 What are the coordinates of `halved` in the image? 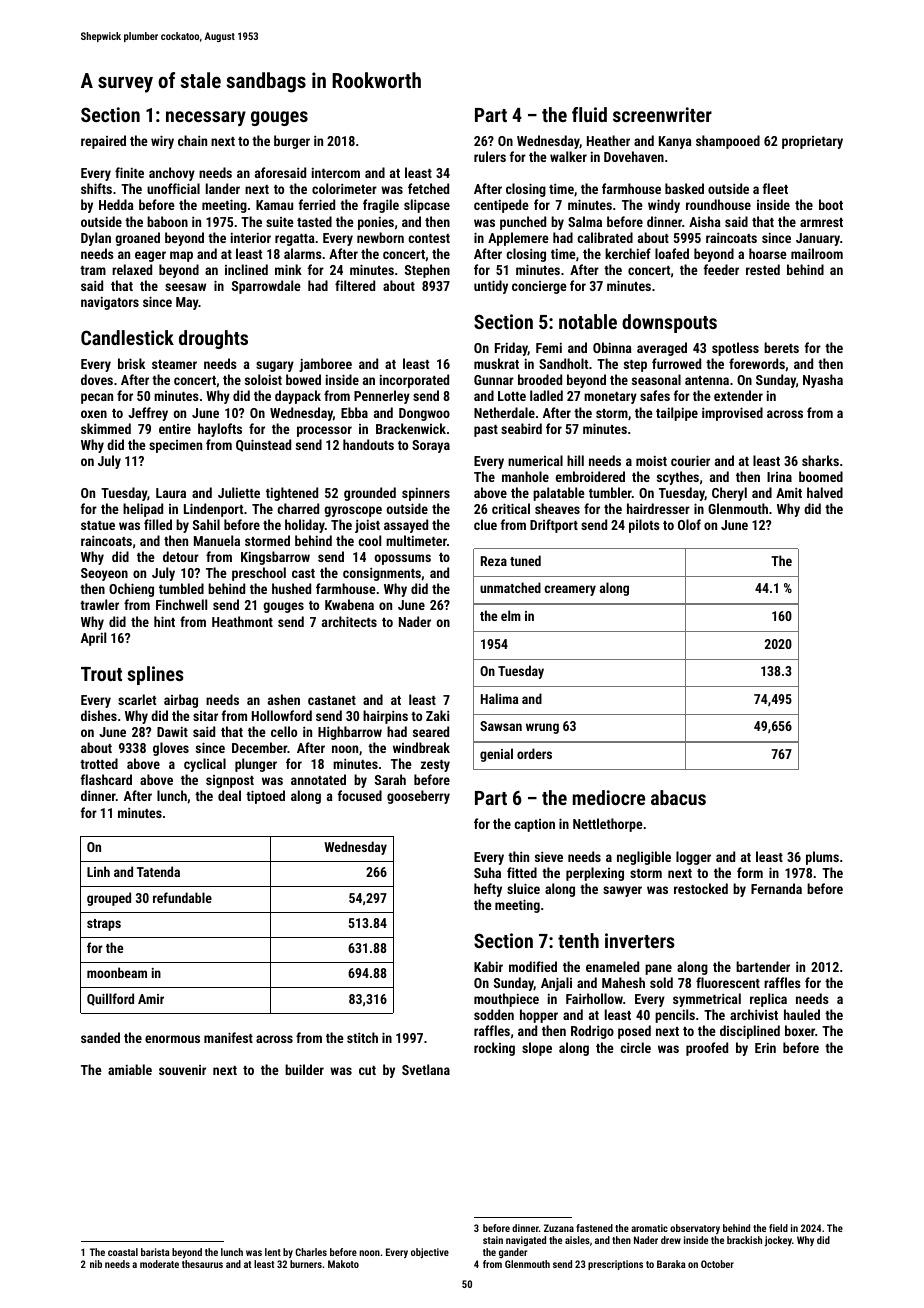 It's located at (825, 492).
